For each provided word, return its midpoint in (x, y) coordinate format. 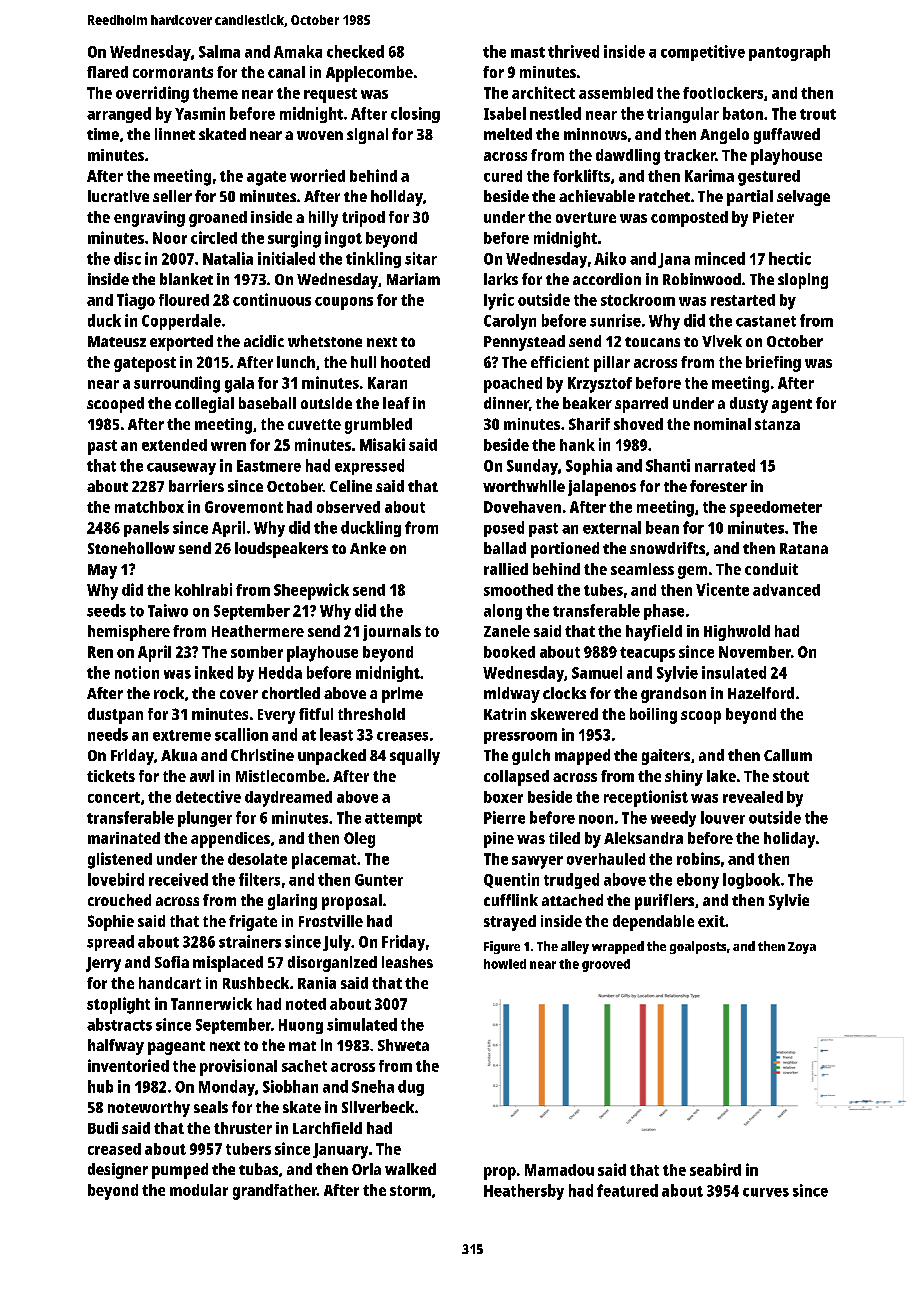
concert (114, 797)
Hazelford (761, 693)
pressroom (520, 738)
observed (348, 507)
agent (792, 406)
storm (410, 1190)
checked (355, 51)
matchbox (149, 507)
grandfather (275, 1192)
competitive (703, 53)
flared (107, 72)
